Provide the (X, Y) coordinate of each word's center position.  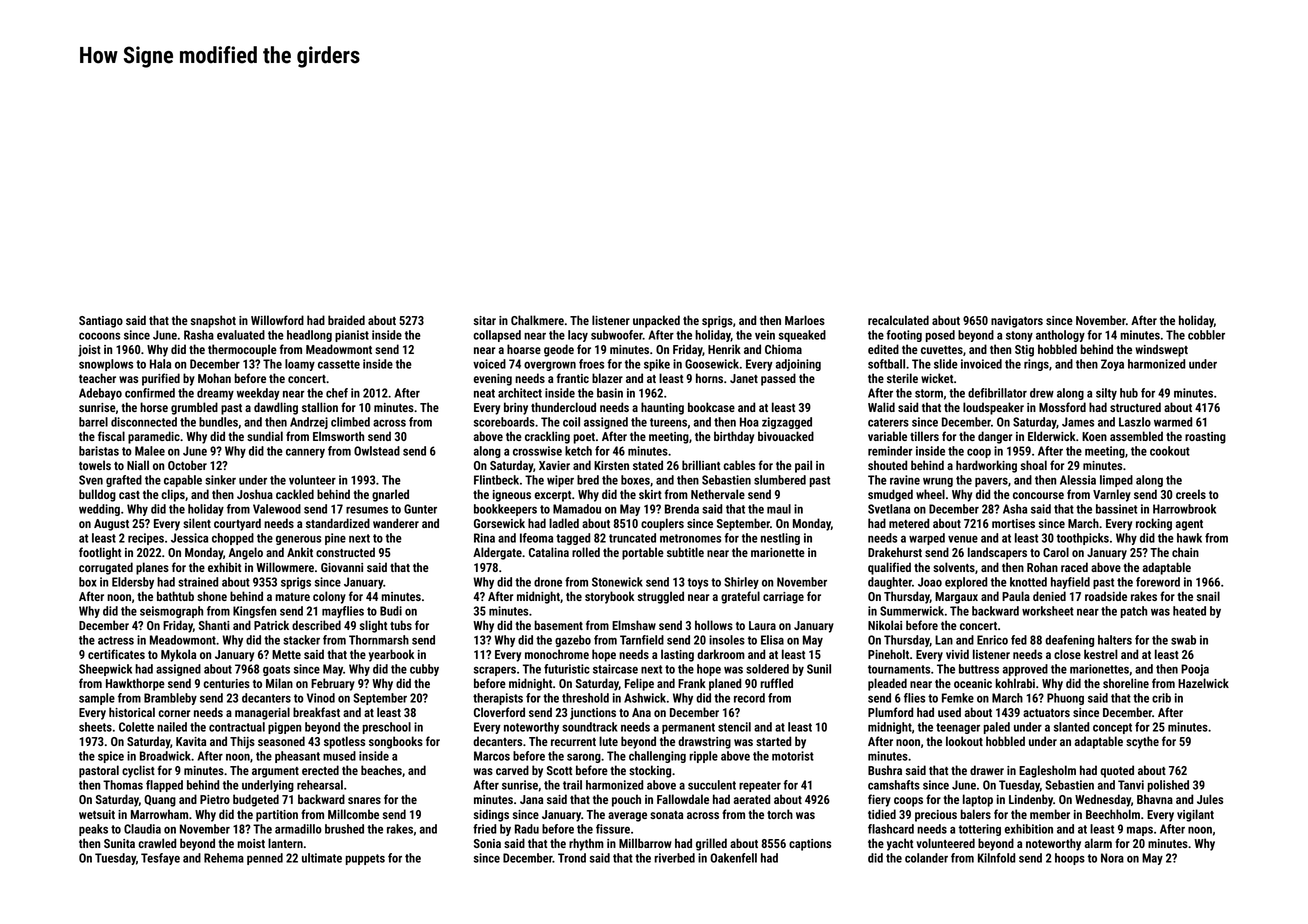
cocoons (99, 336)
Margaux (956, 598)
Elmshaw (634, 625)
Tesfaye (160, 859)
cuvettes (942, 350)
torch (780, 814)
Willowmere (285, 567)
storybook (609, 597)
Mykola (178, 655)
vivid (957, 654)
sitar (485, 320)
